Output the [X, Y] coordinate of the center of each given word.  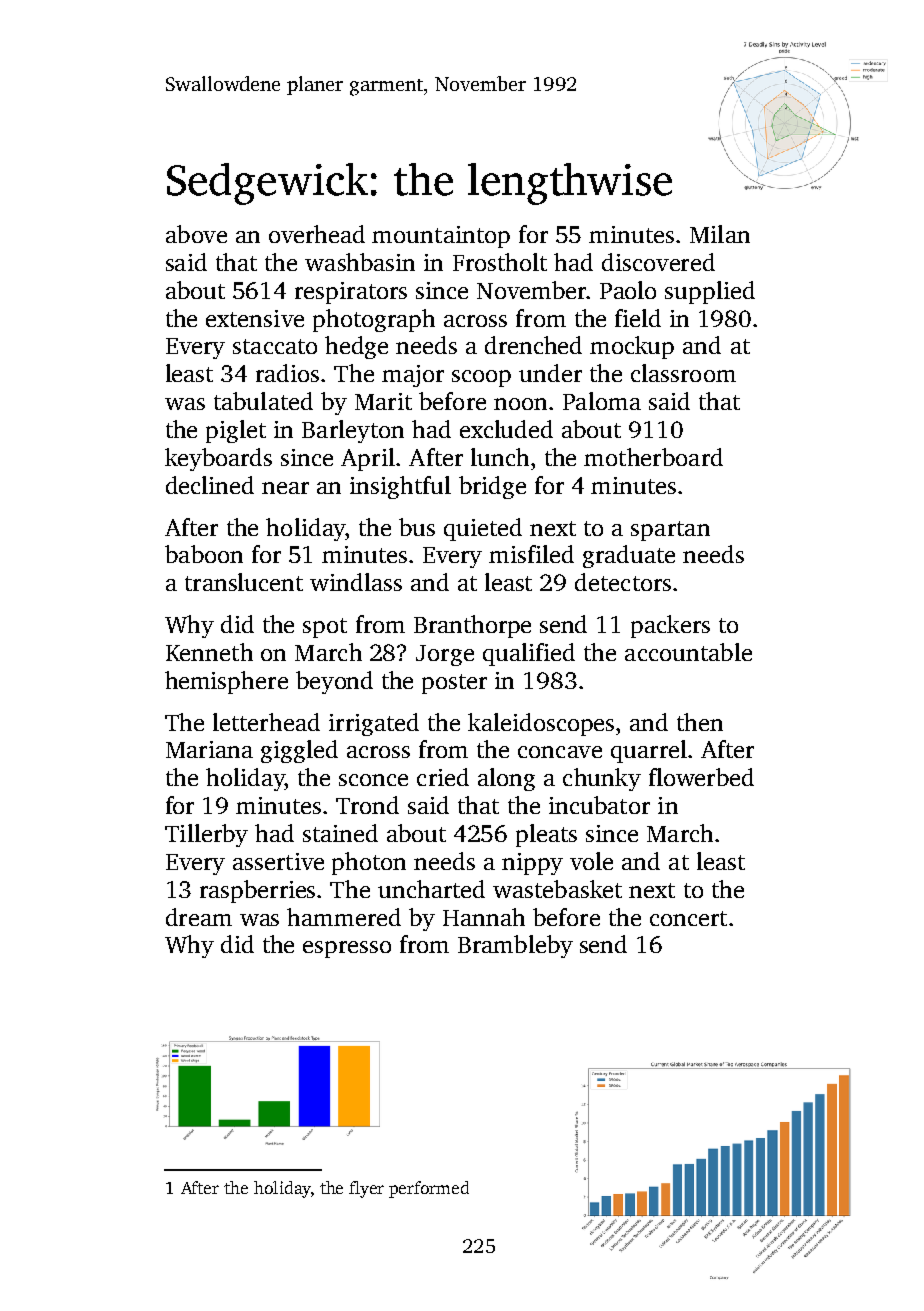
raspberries [257, 891]
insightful [400, 487]
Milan [720, 234]
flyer [366, 1189]
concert [688, 918]
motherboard [653, 457]
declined [210, 485]
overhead [317, 234]
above [196, 234]
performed [429, 1189]
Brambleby [515, 946]
